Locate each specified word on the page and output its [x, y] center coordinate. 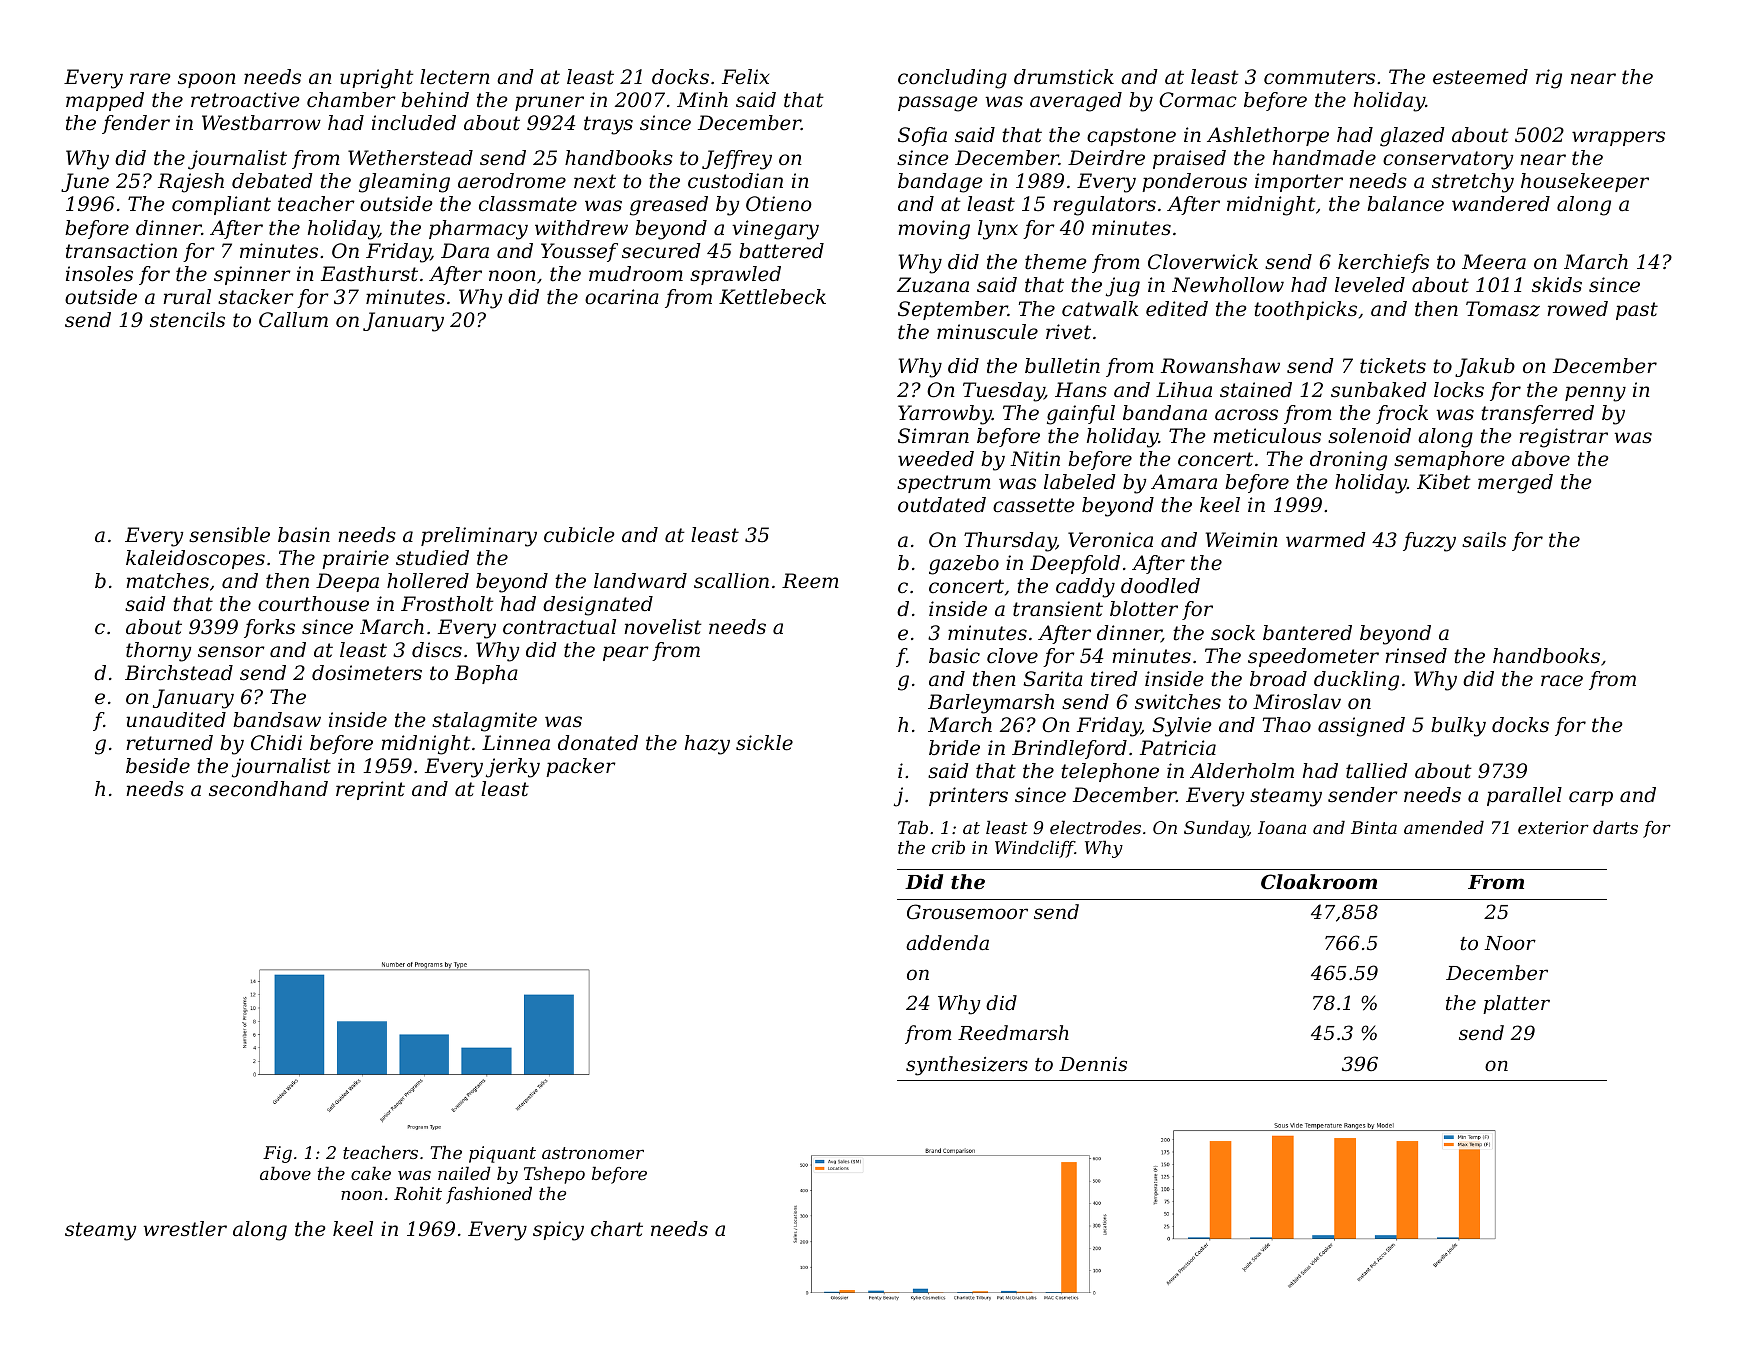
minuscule [987, 332]
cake [371, 1173]
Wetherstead [410, 158]
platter [1516, 1004]
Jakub [1485, 367]
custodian [735, 181]
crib [948, 847]
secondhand [268, 789]
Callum [293, 320]
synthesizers [967, 1066]
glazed [1412, 137]
